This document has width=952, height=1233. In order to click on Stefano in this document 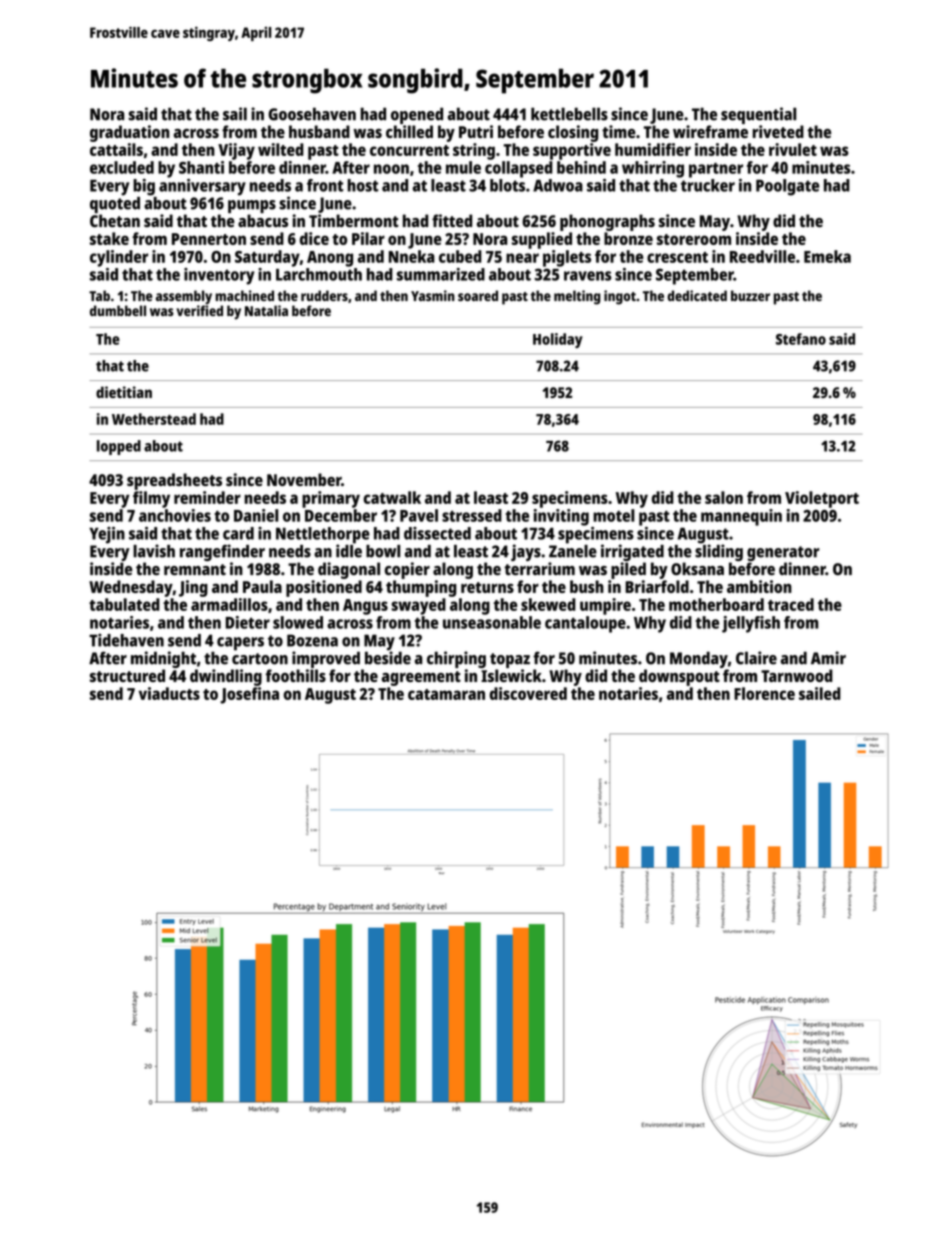, I will do `click(801, 339)`.
